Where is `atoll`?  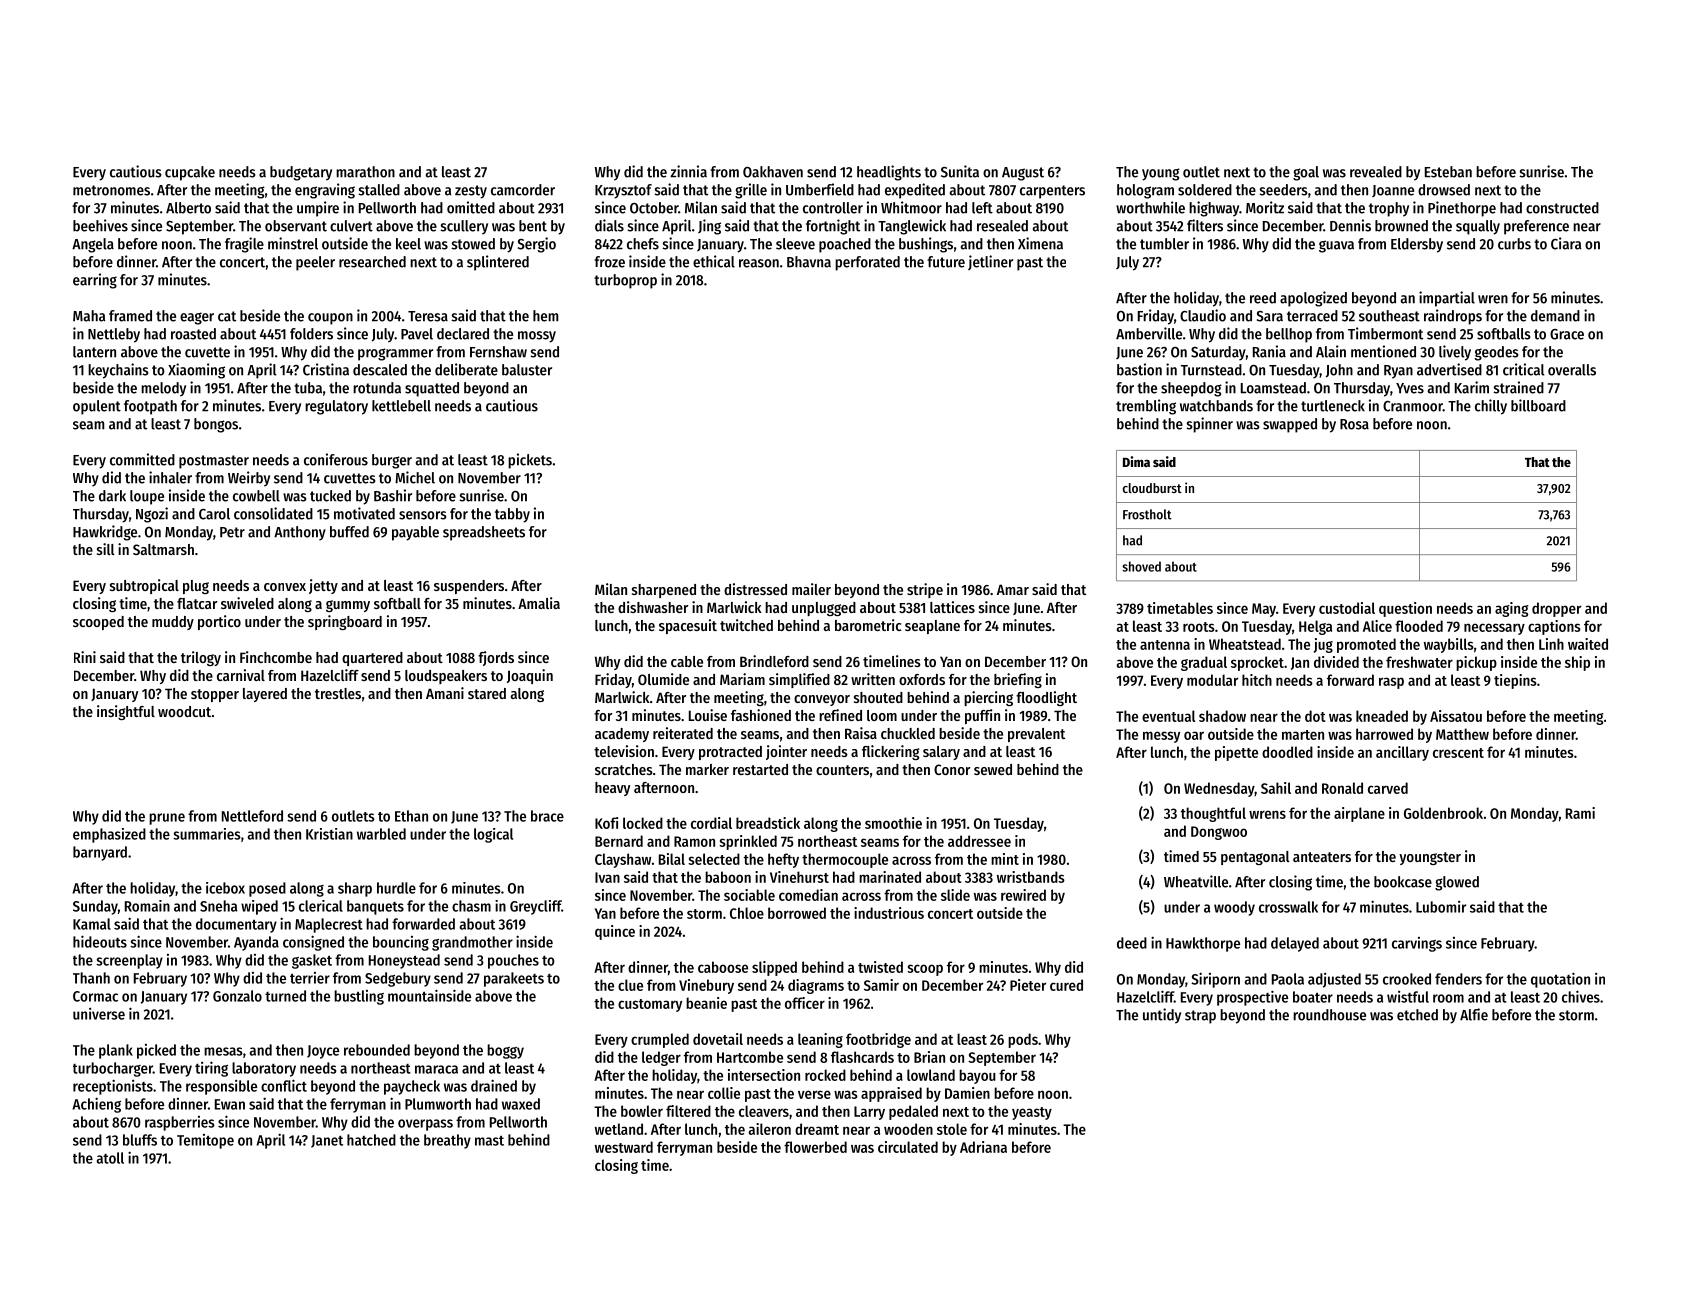
atoll is located at coordinates (110, 1158).
